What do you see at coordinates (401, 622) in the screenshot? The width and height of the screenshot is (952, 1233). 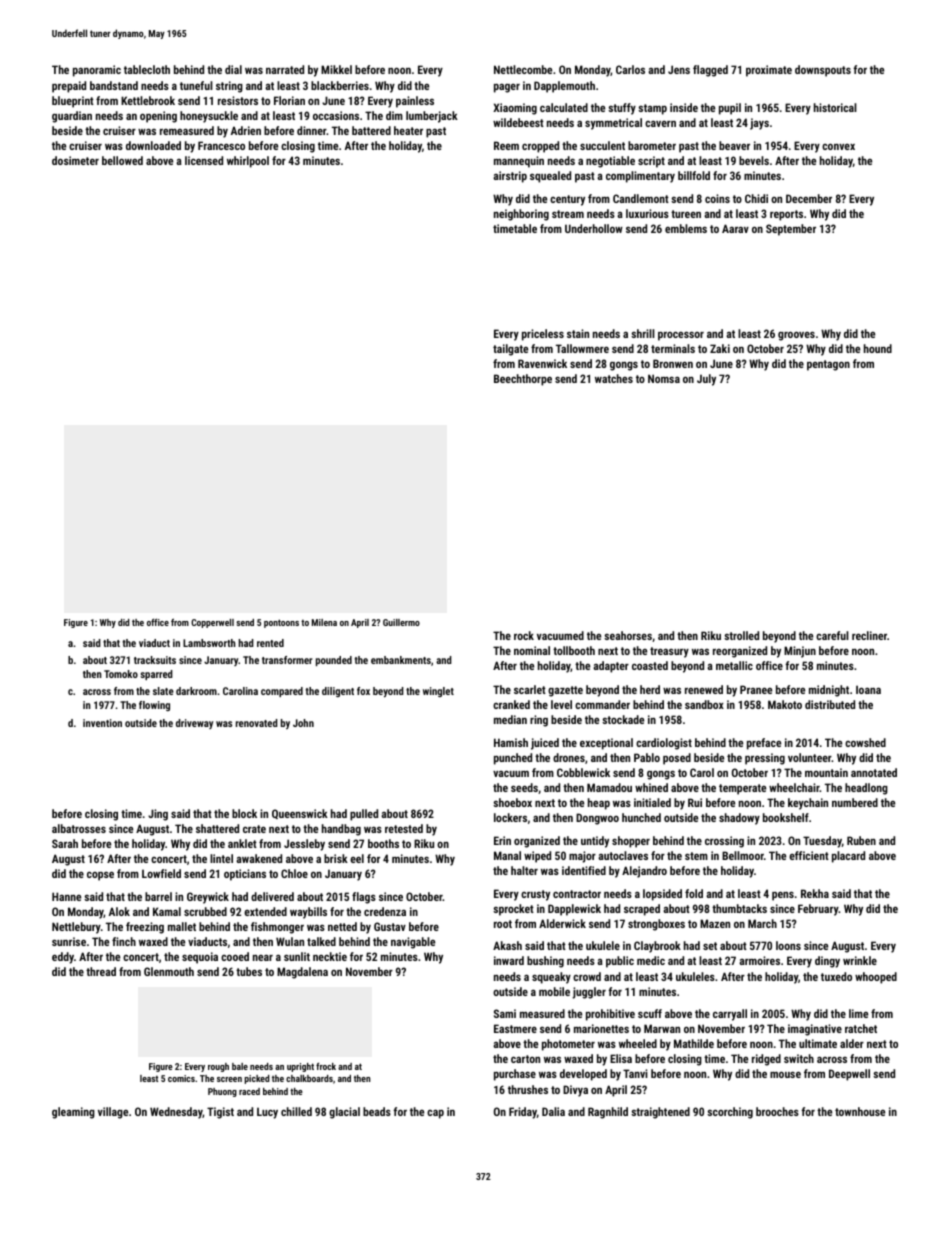 I see `Guillermo` at bounding box center [401, 622].
